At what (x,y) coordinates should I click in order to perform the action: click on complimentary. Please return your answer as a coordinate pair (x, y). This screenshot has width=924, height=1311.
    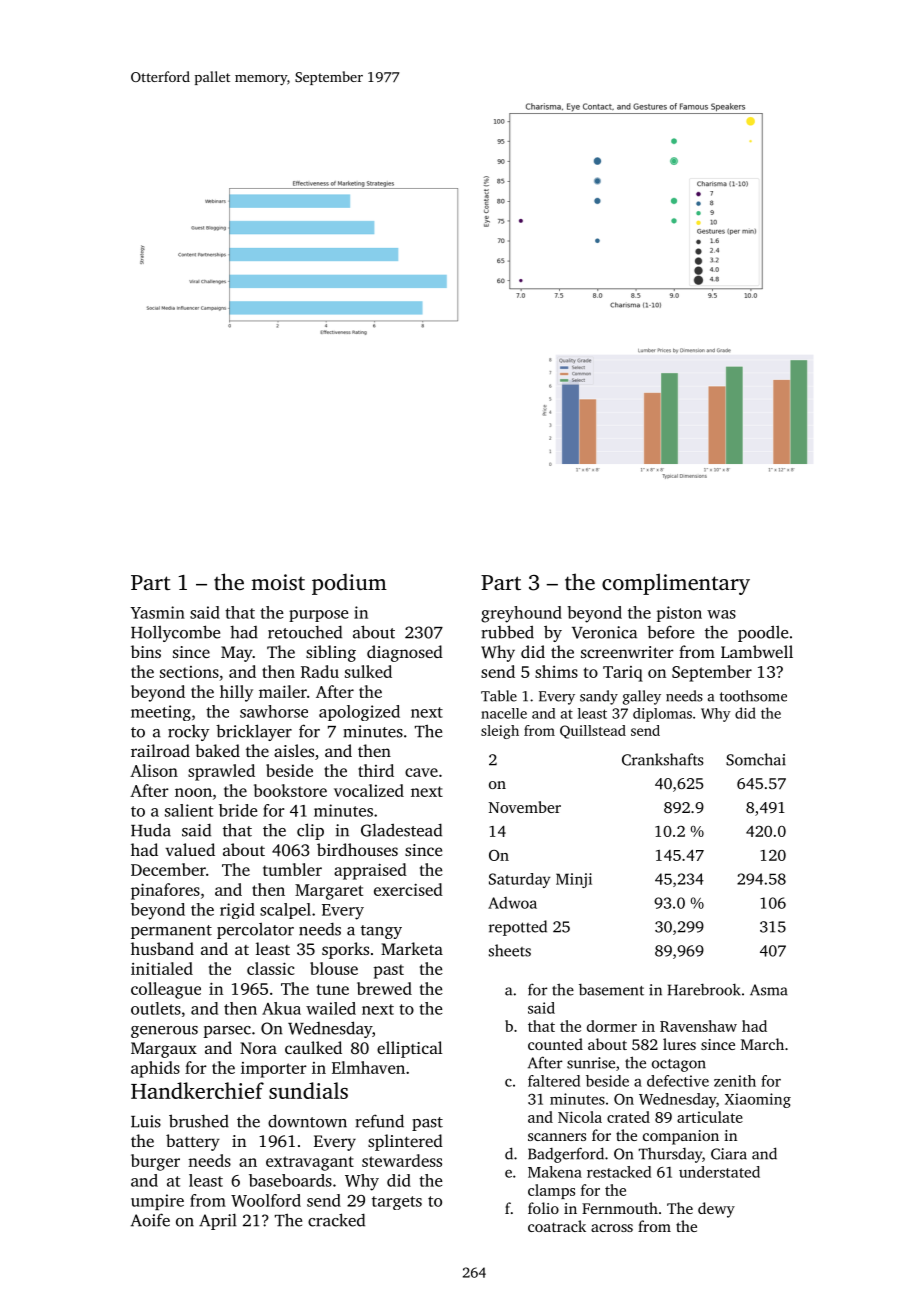
    Looking at the image, I should click on (676, 584).
